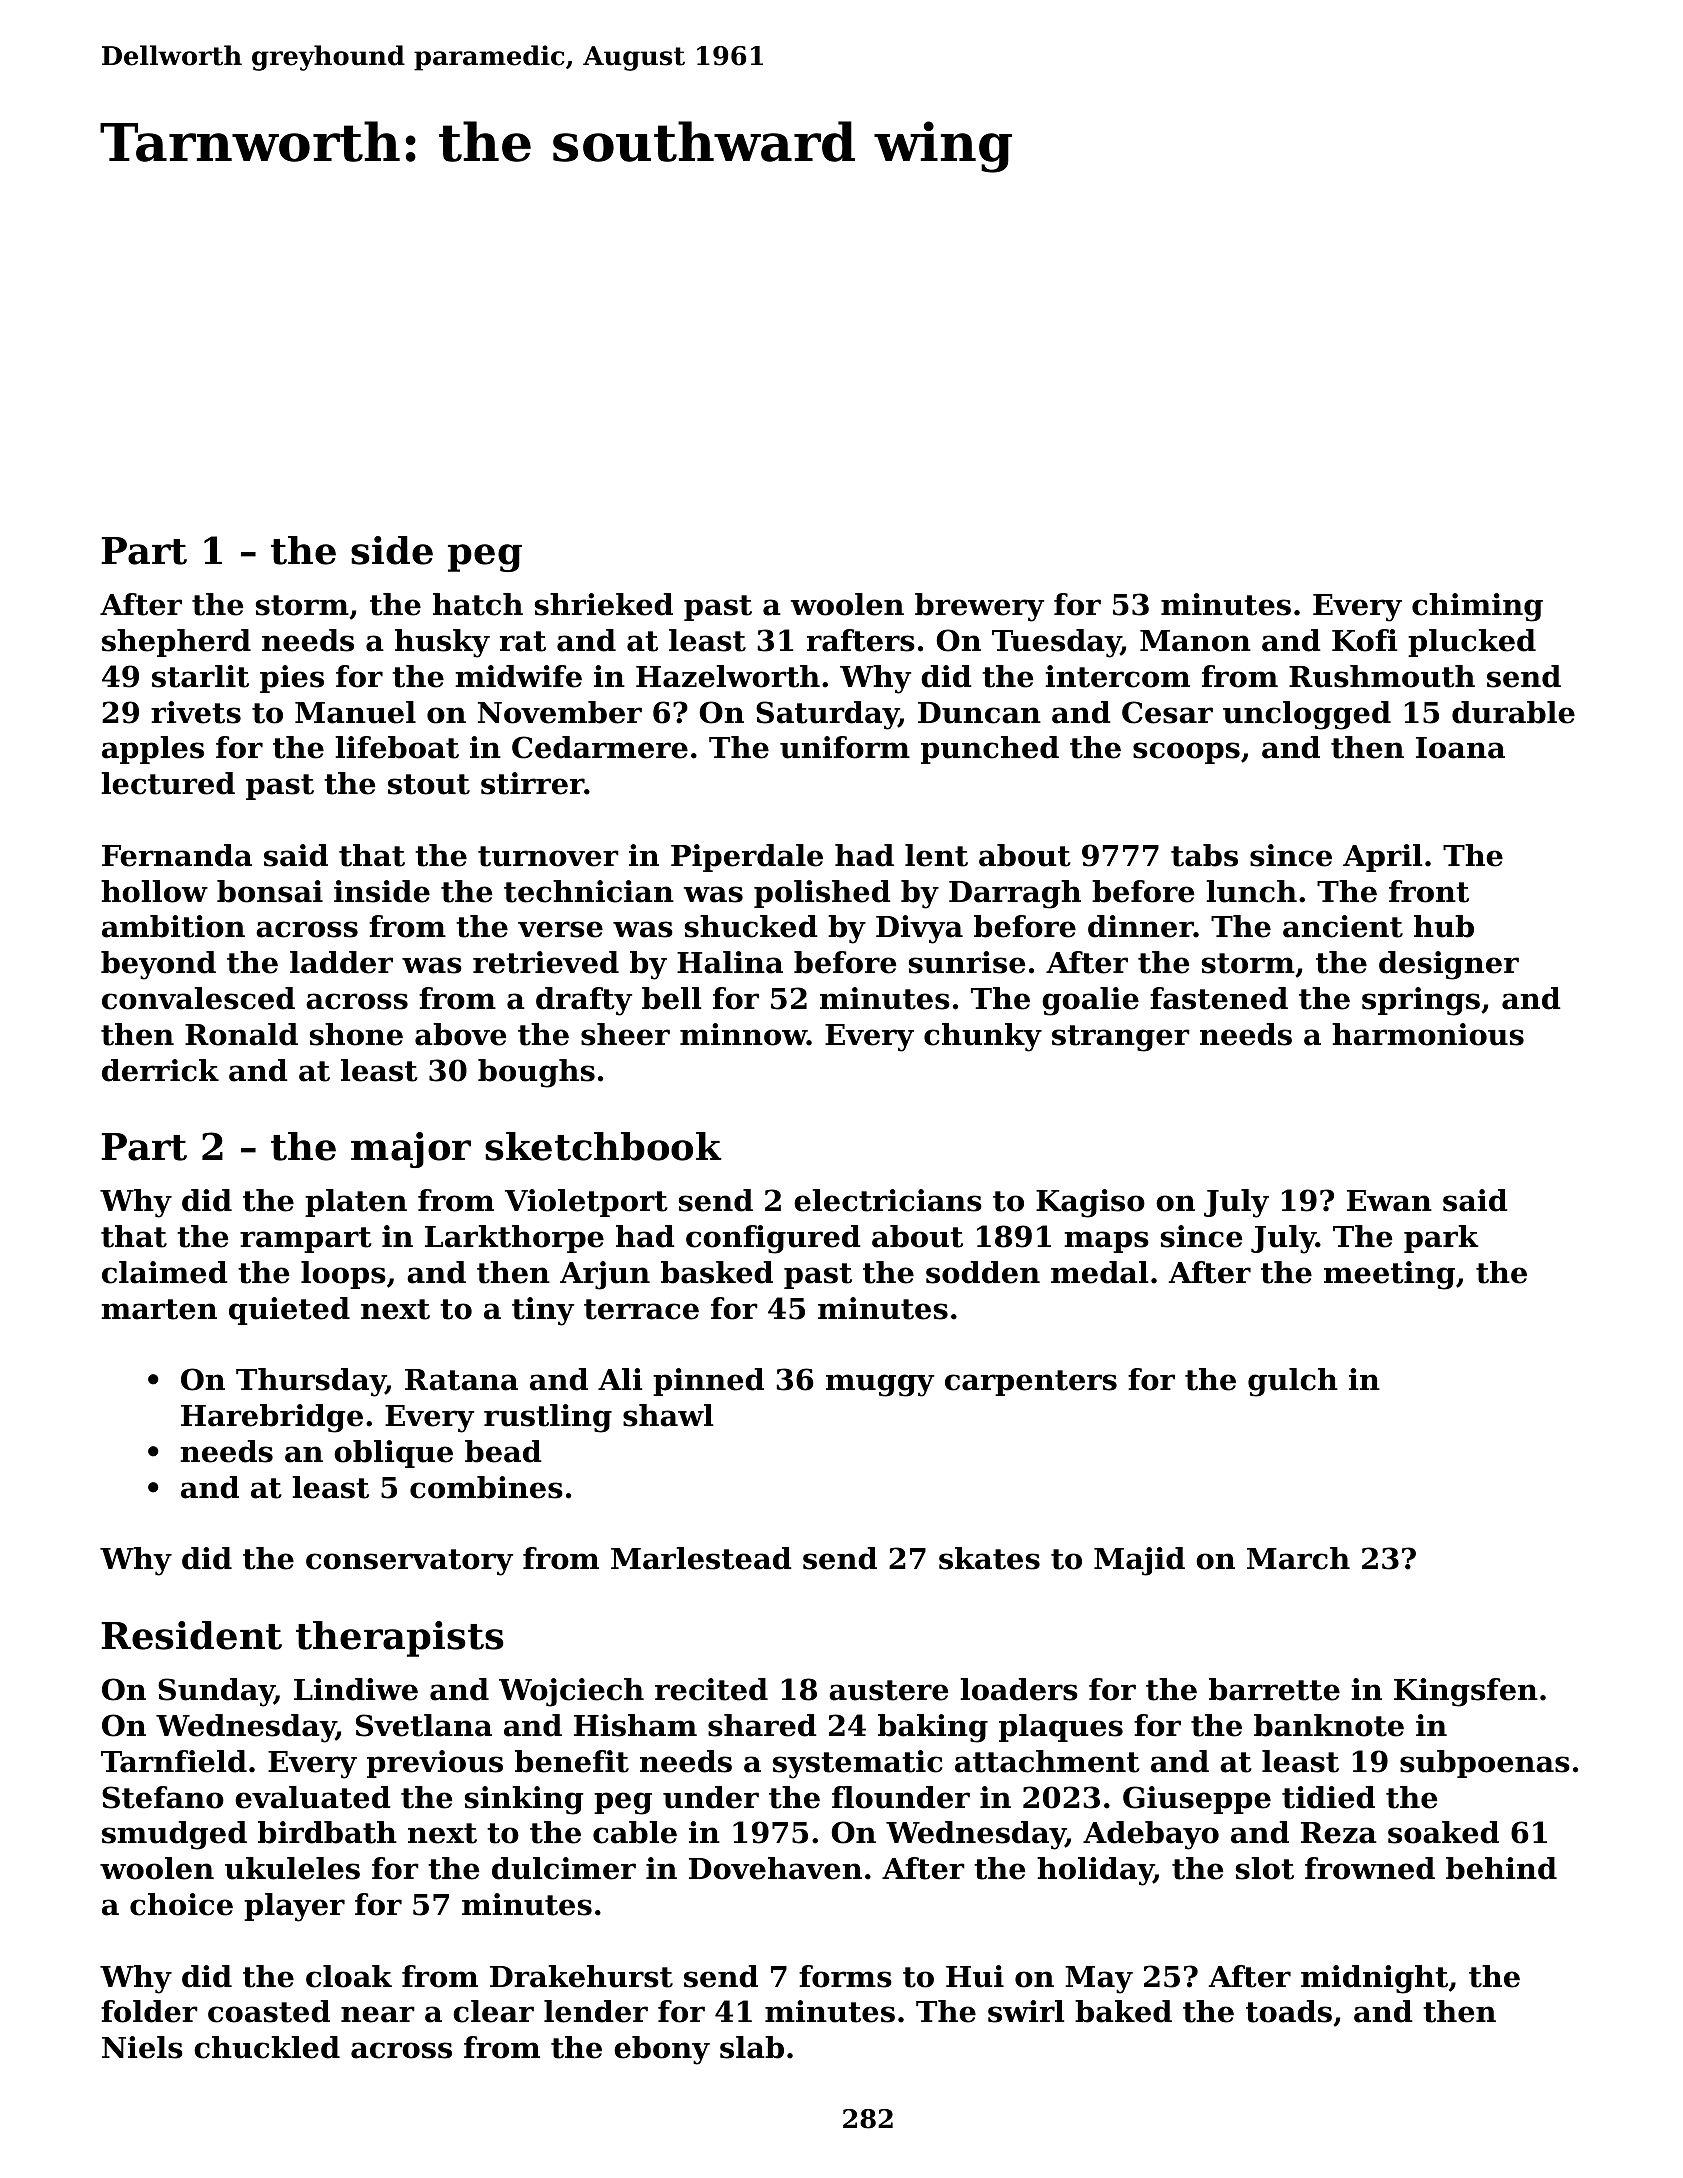 The height and width of the screenshot is (2178, 1683). Describe the element at coordinates (1466, 1692) in the screenshot. I see `Kingsfen` at that location.
